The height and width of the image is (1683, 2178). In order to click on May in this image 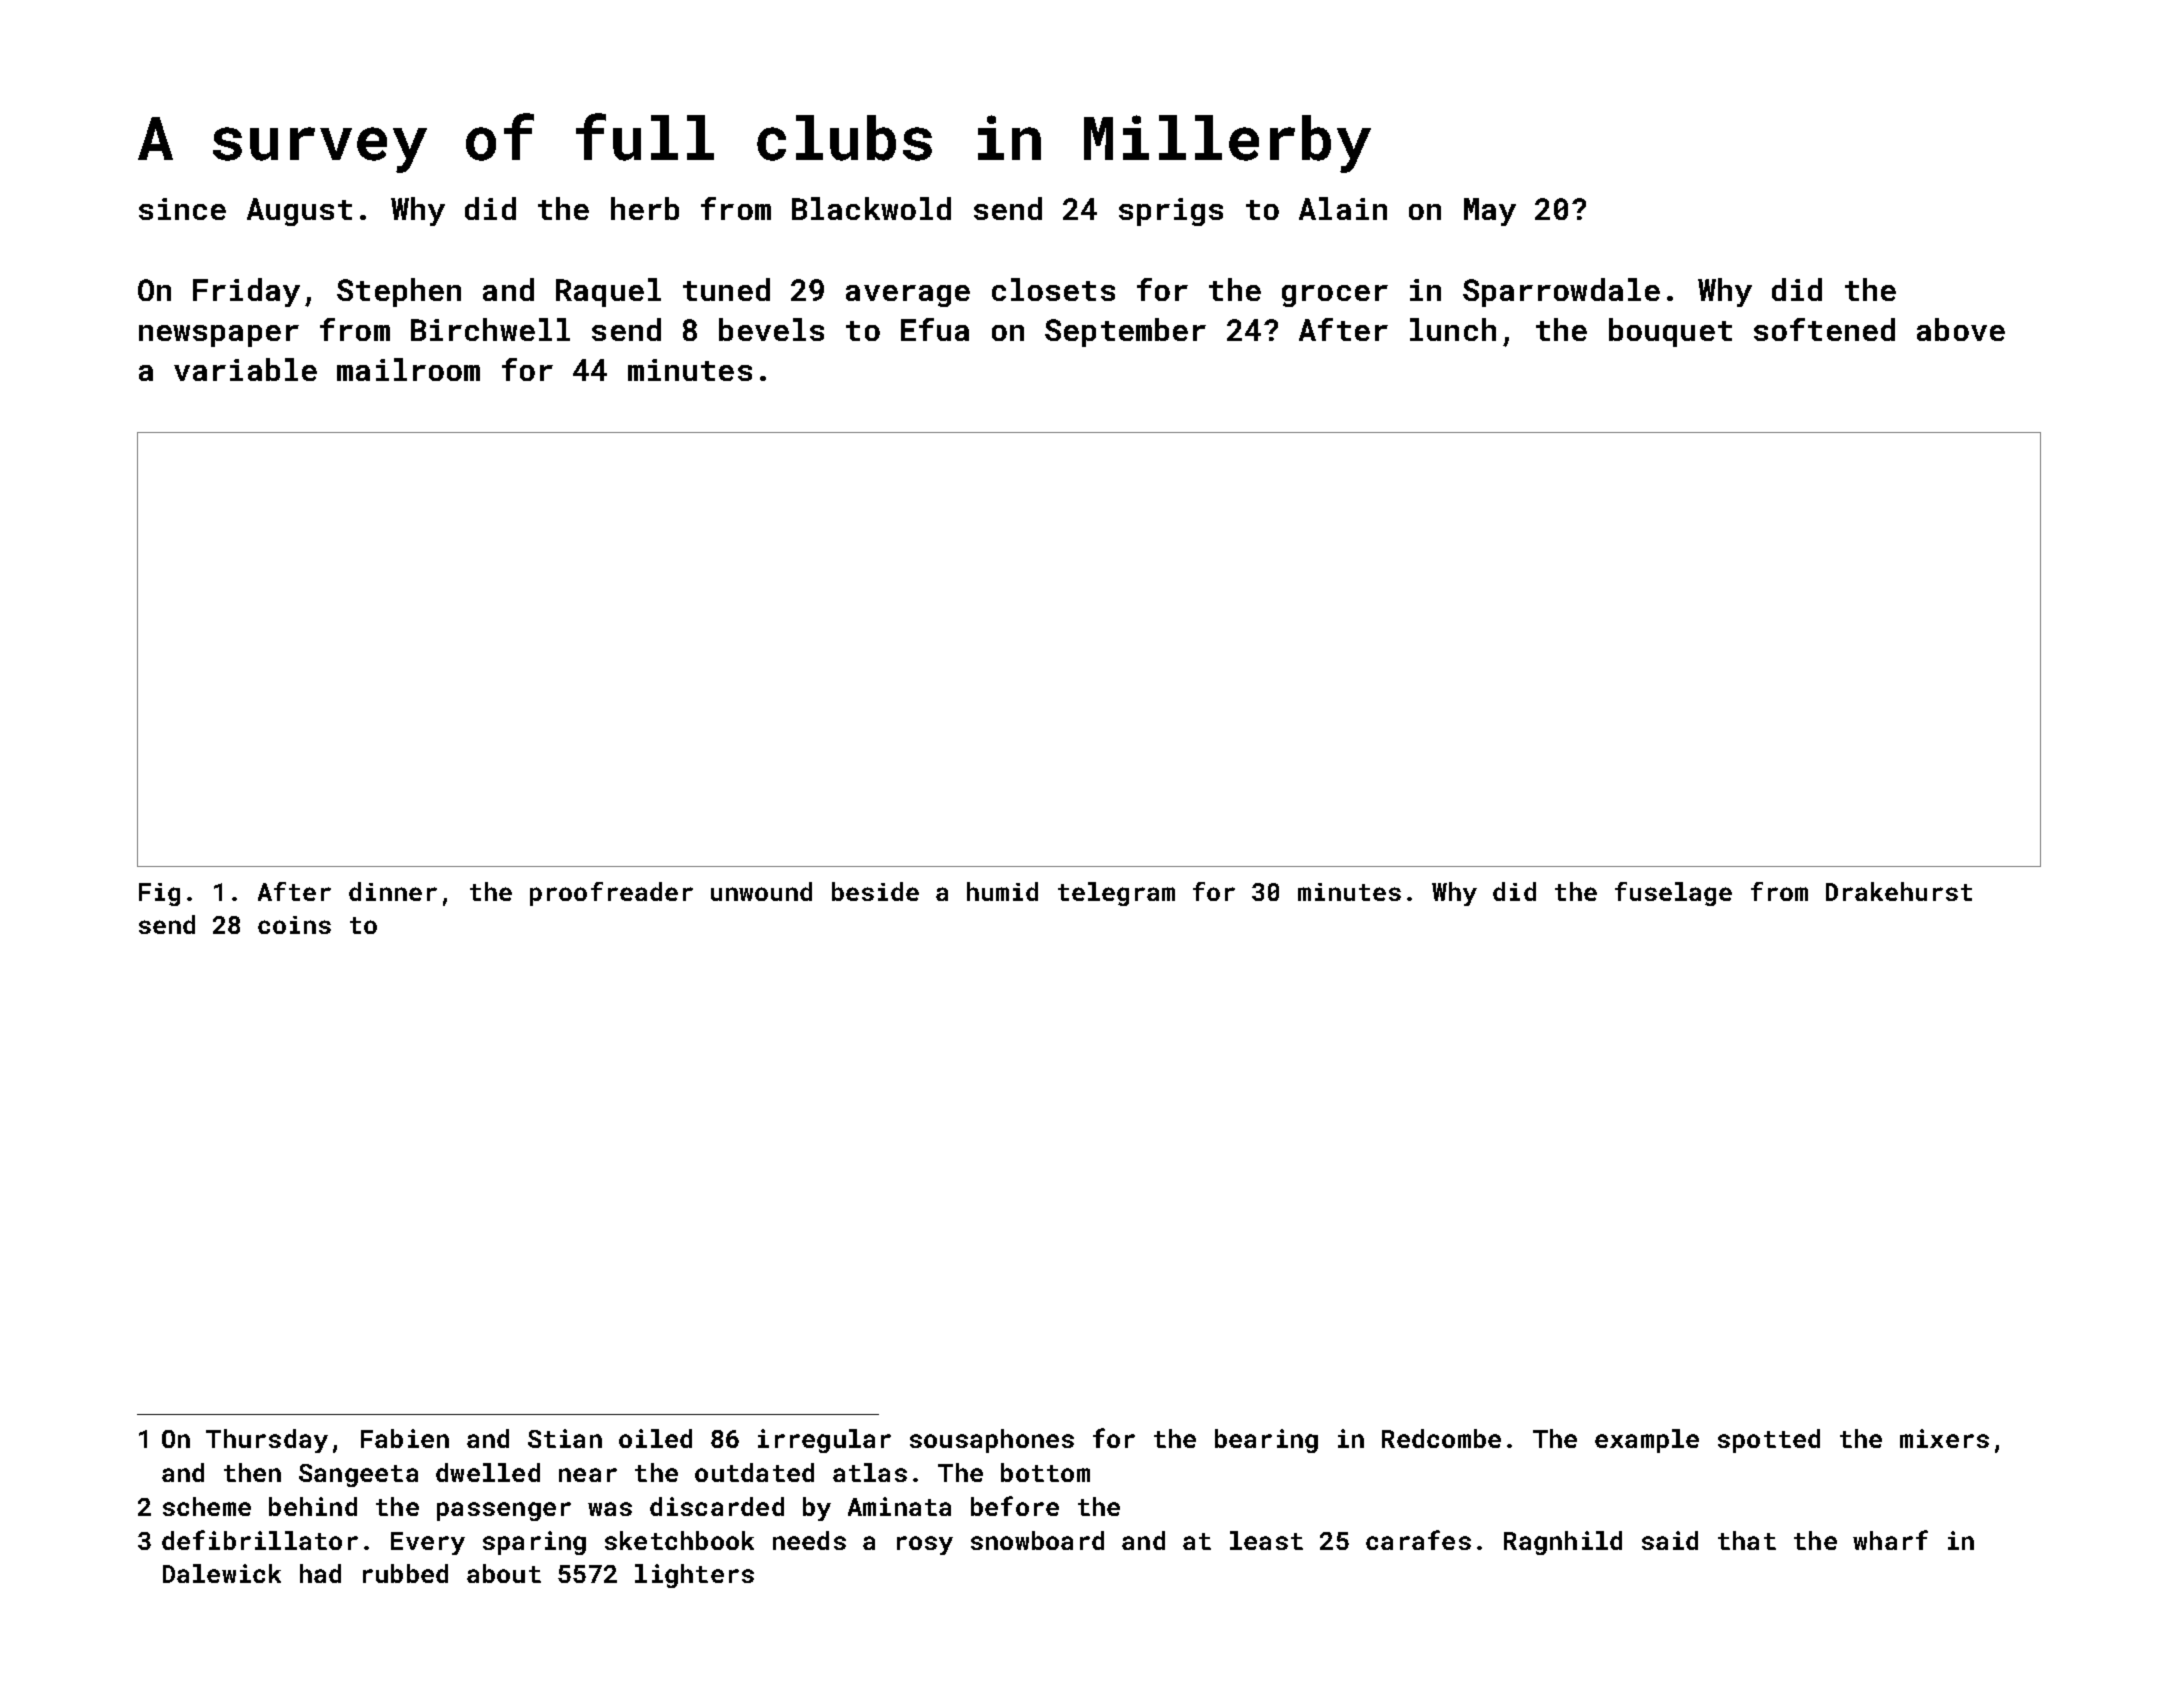, I will do `click(1490, 212)`.
